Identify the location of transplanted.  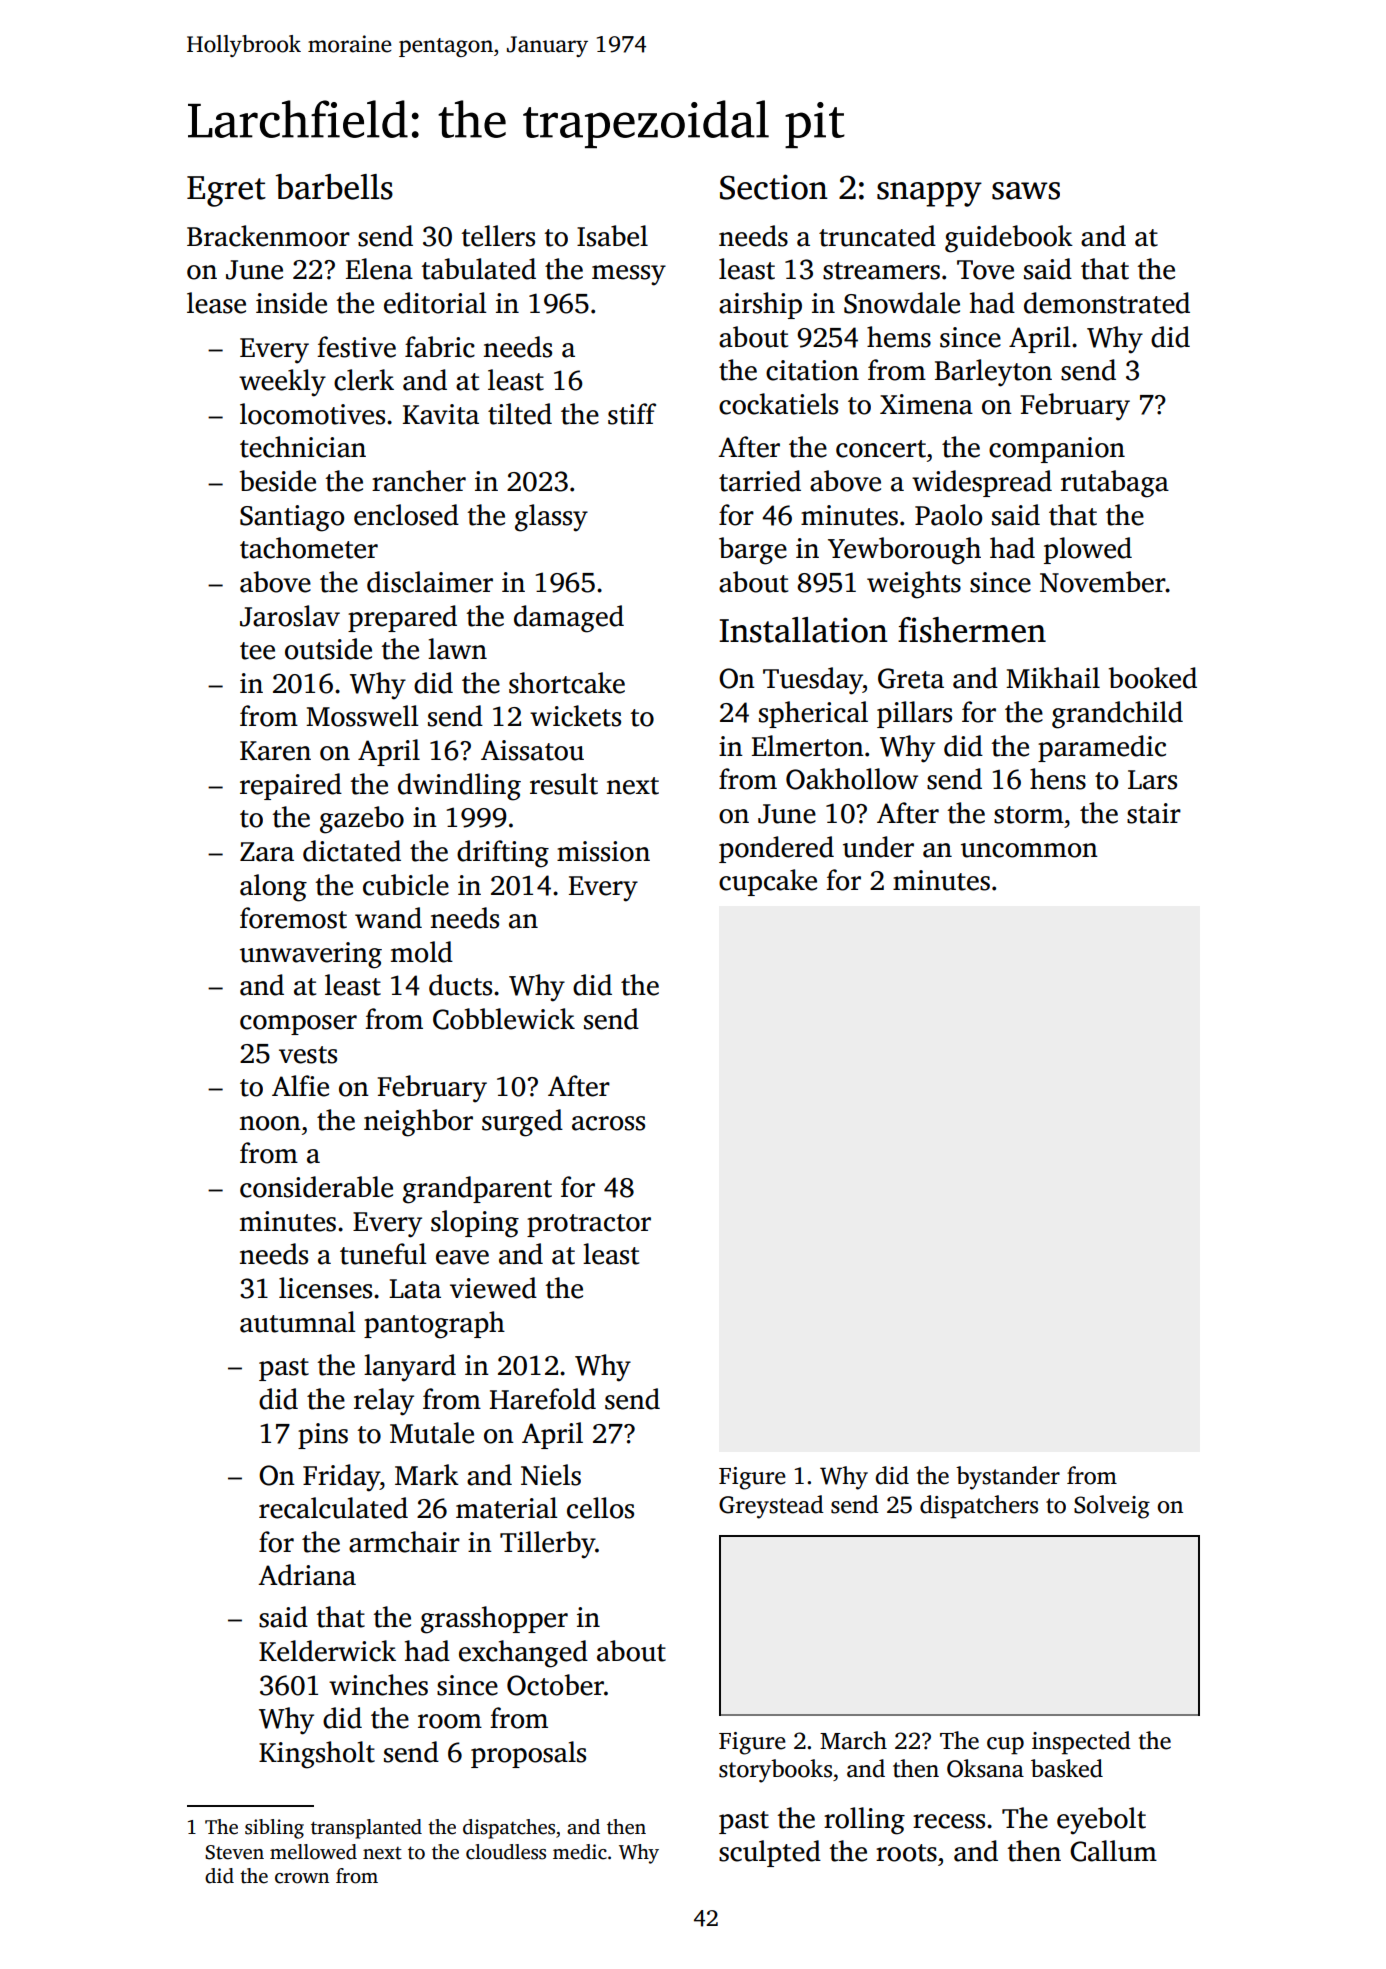
(366, 1829).
